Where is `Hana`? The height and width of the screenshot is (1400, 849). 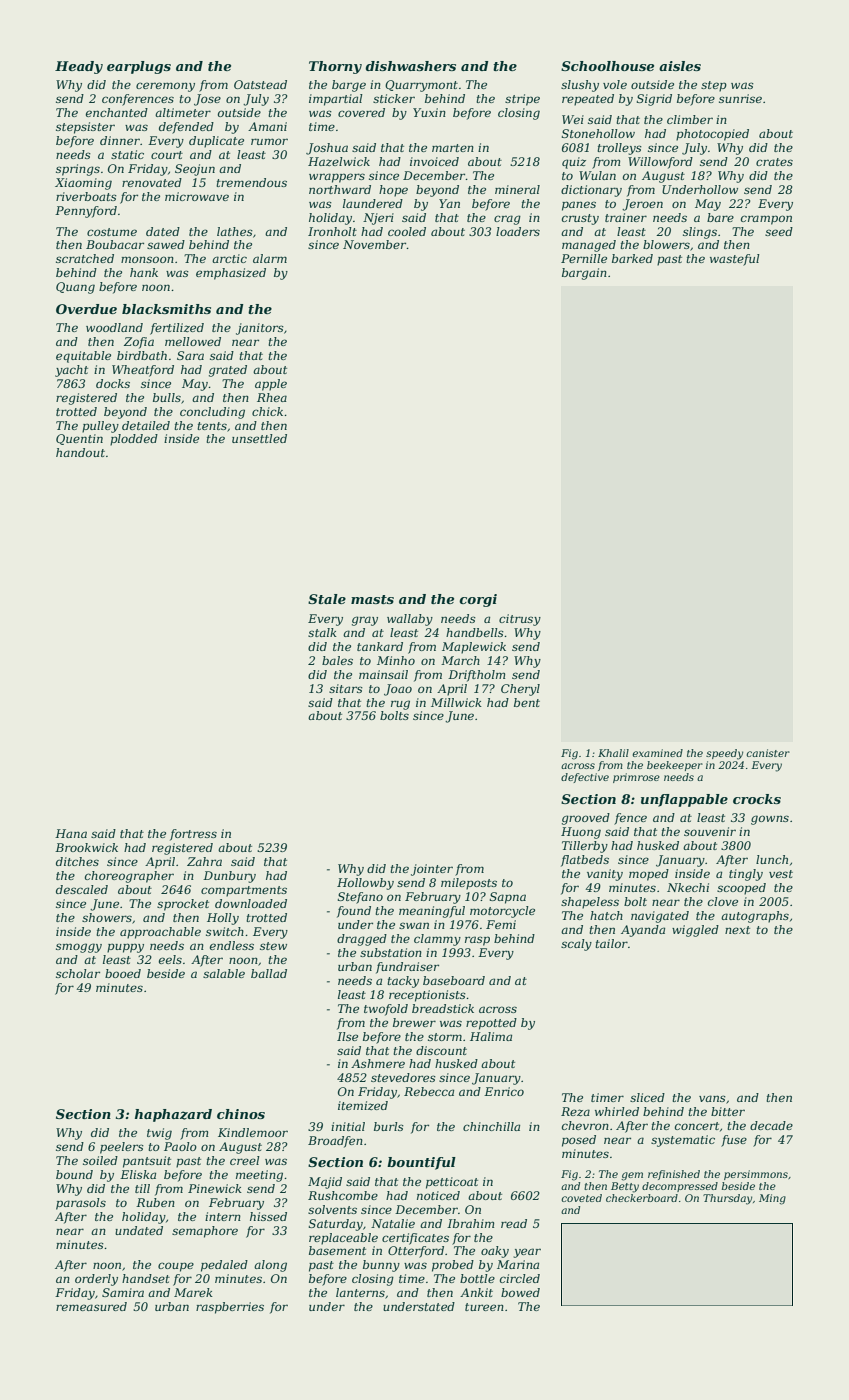
Hana is located at coordinates (71, 833).
